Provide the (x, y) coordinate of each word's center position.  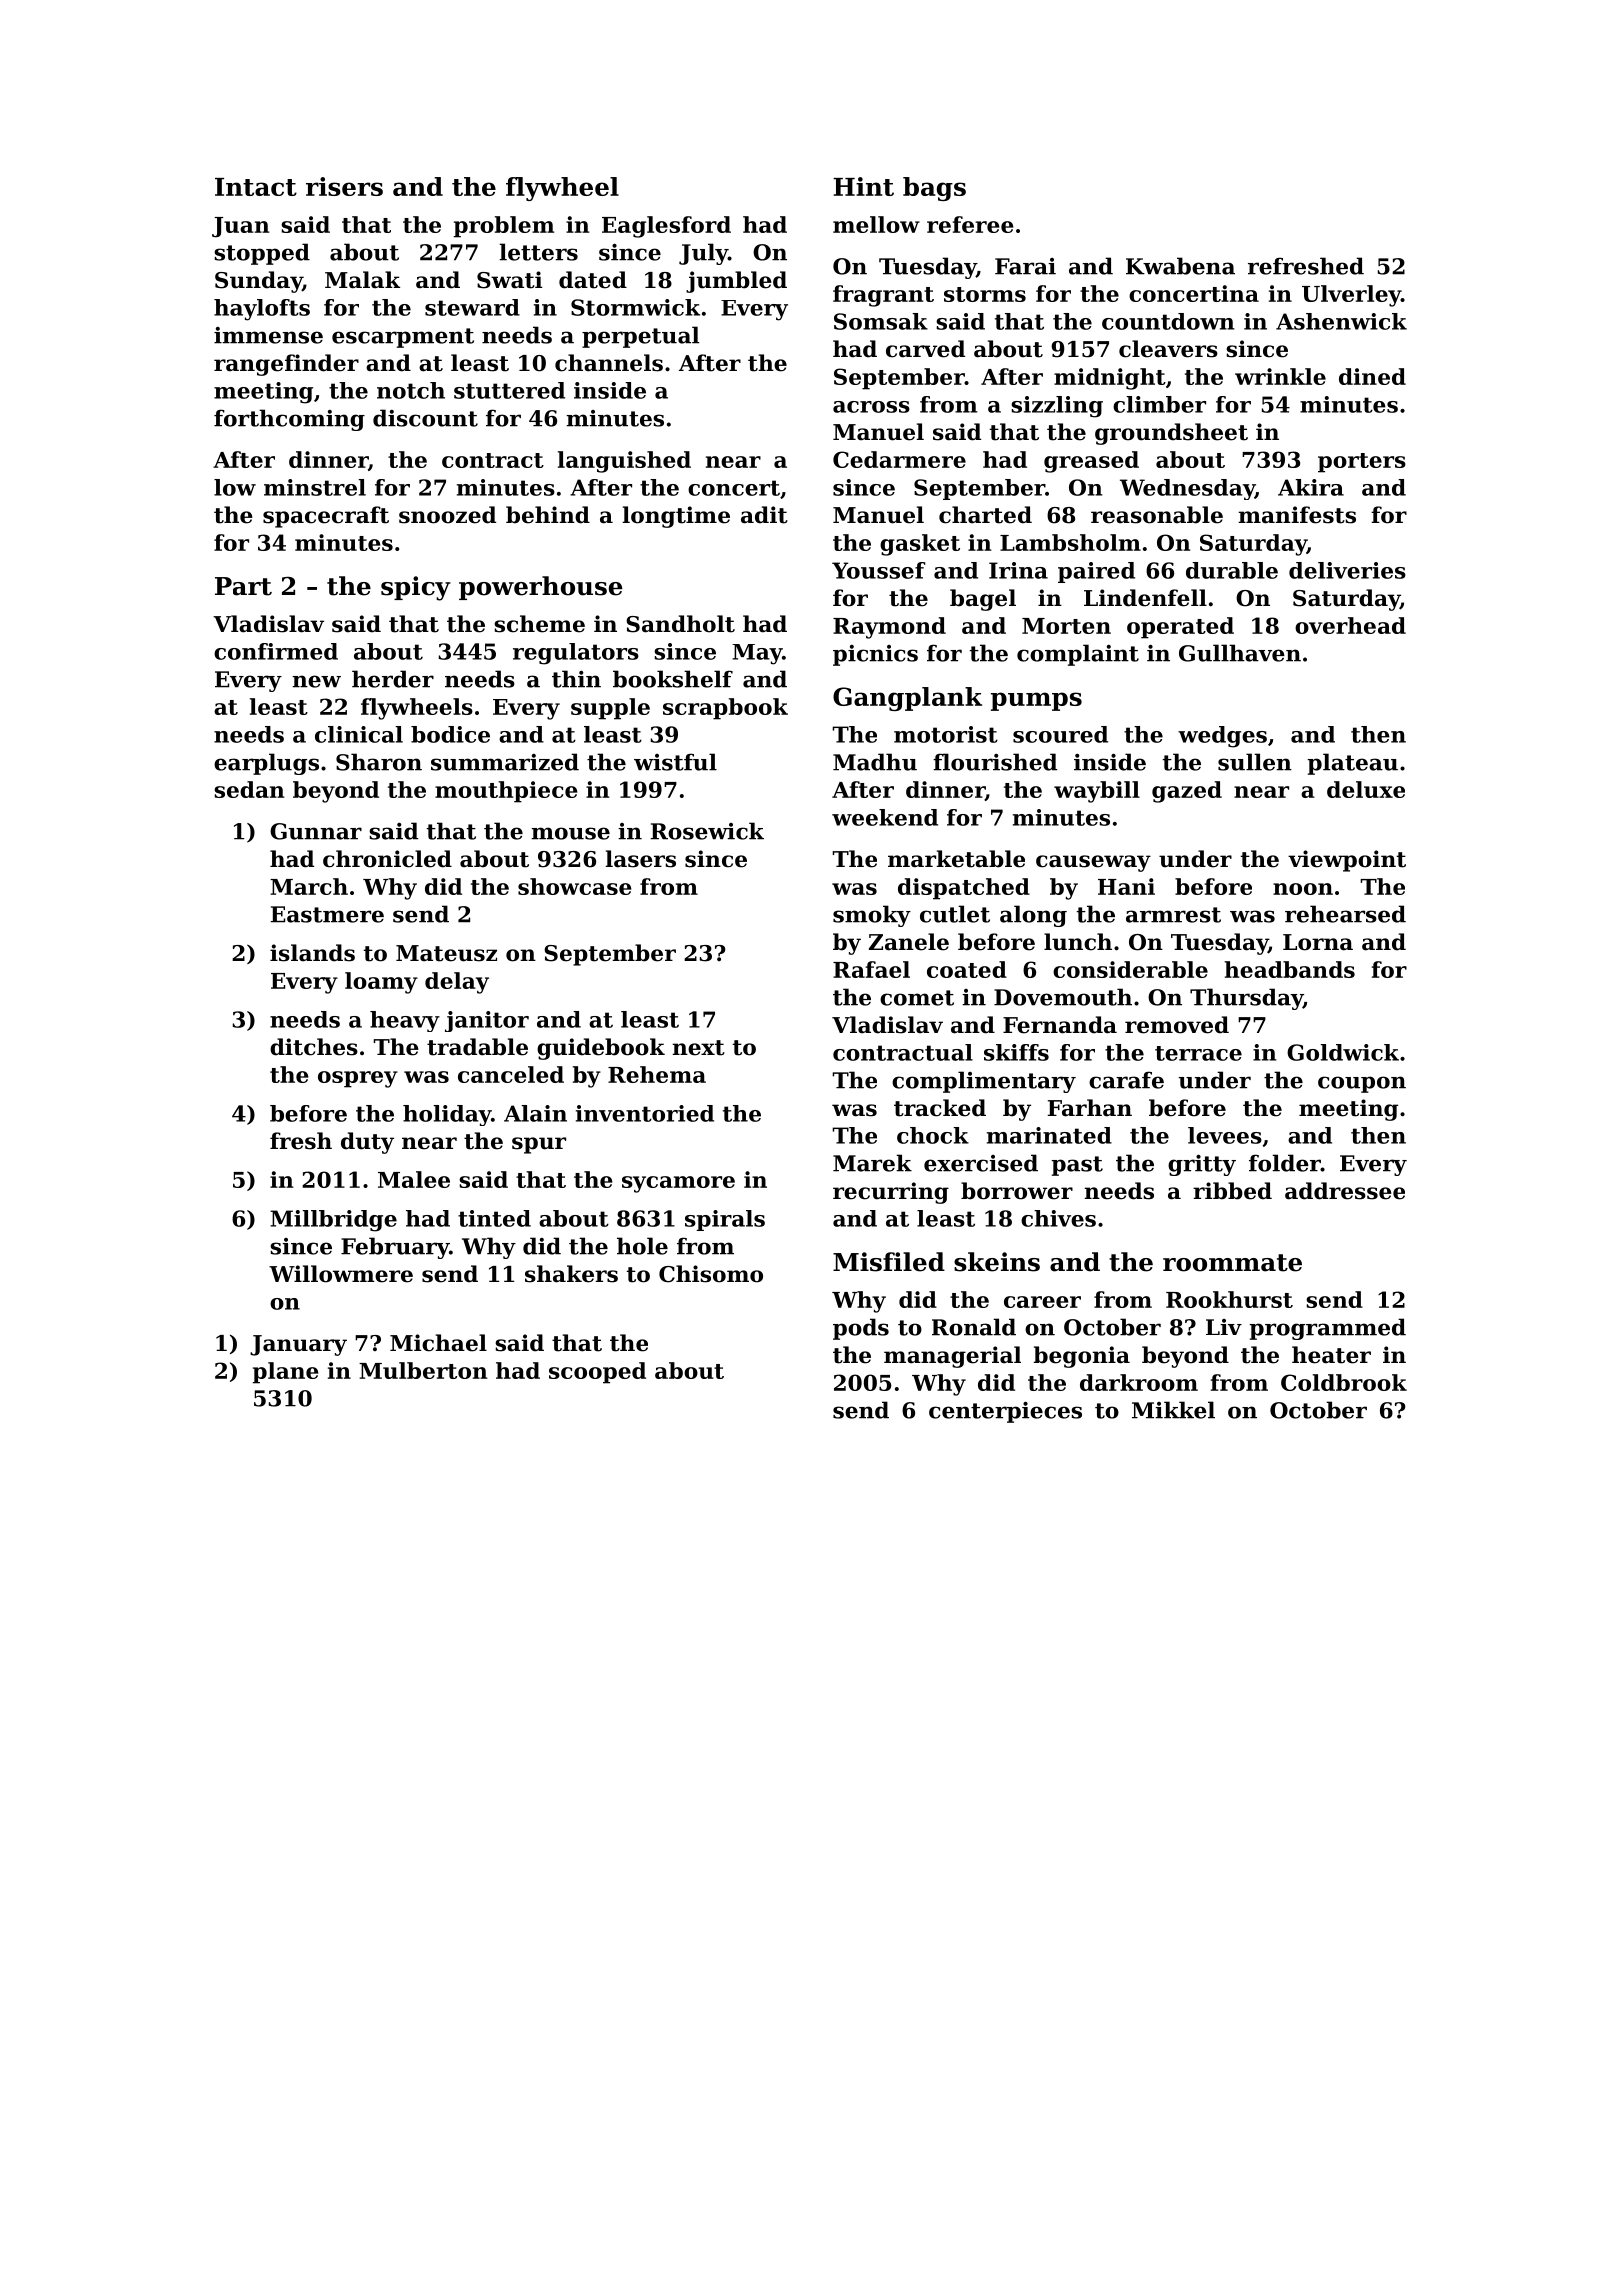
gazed (1187, 792)
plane (285, 1373)
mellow (876, 224)
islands (312, 953)
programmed (1327, 1329)
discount (425, 418)
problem (503, 227)
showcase (575, 886)
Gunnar (316, 831)
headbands (1289, 969)
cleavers (1168, 349)
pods (861, 1329)
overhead (1350, 625)
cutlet (955, 914)
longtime (676, 517)
